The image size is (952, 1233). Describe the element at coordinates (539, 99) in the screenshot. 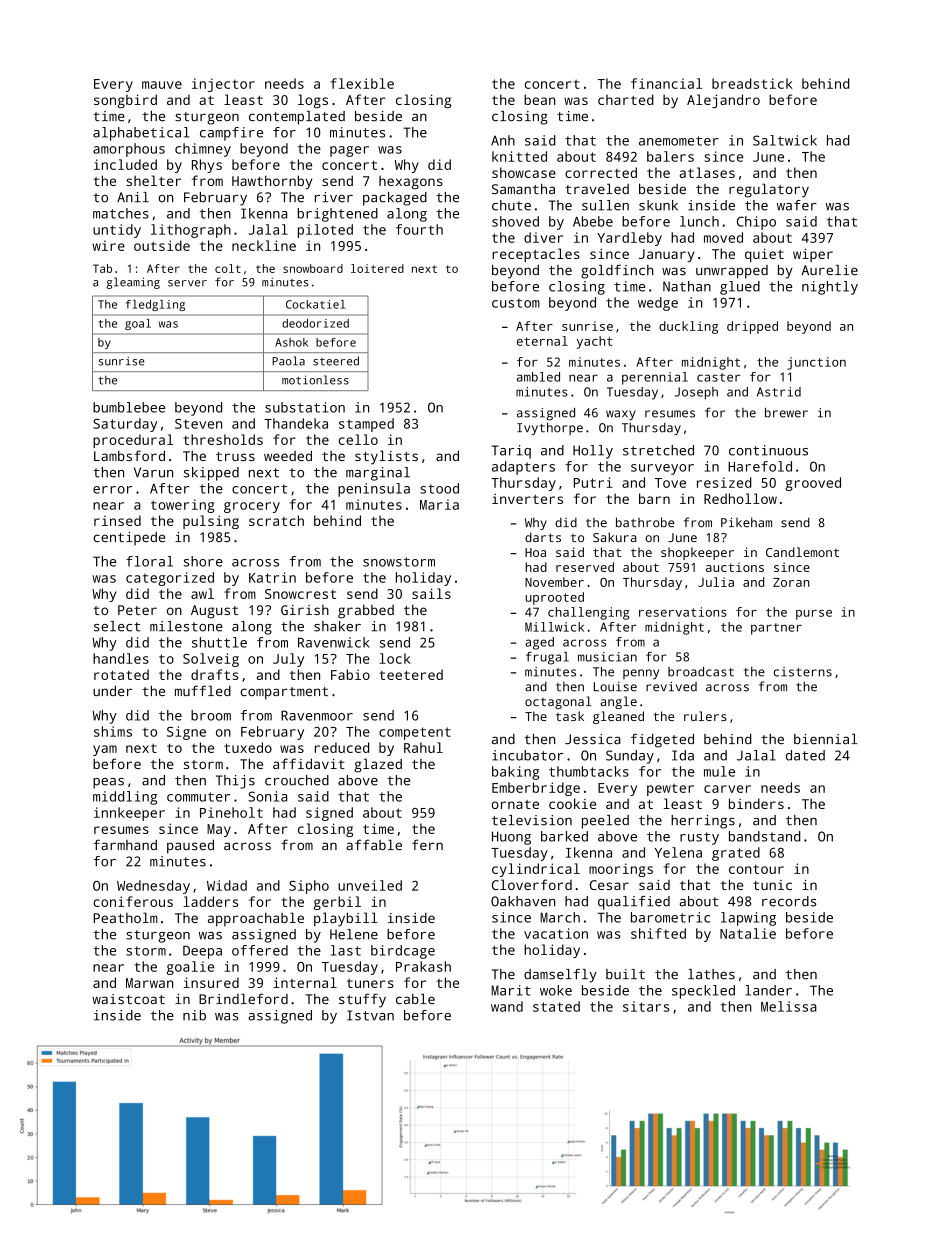

I see `bean` at that location.
